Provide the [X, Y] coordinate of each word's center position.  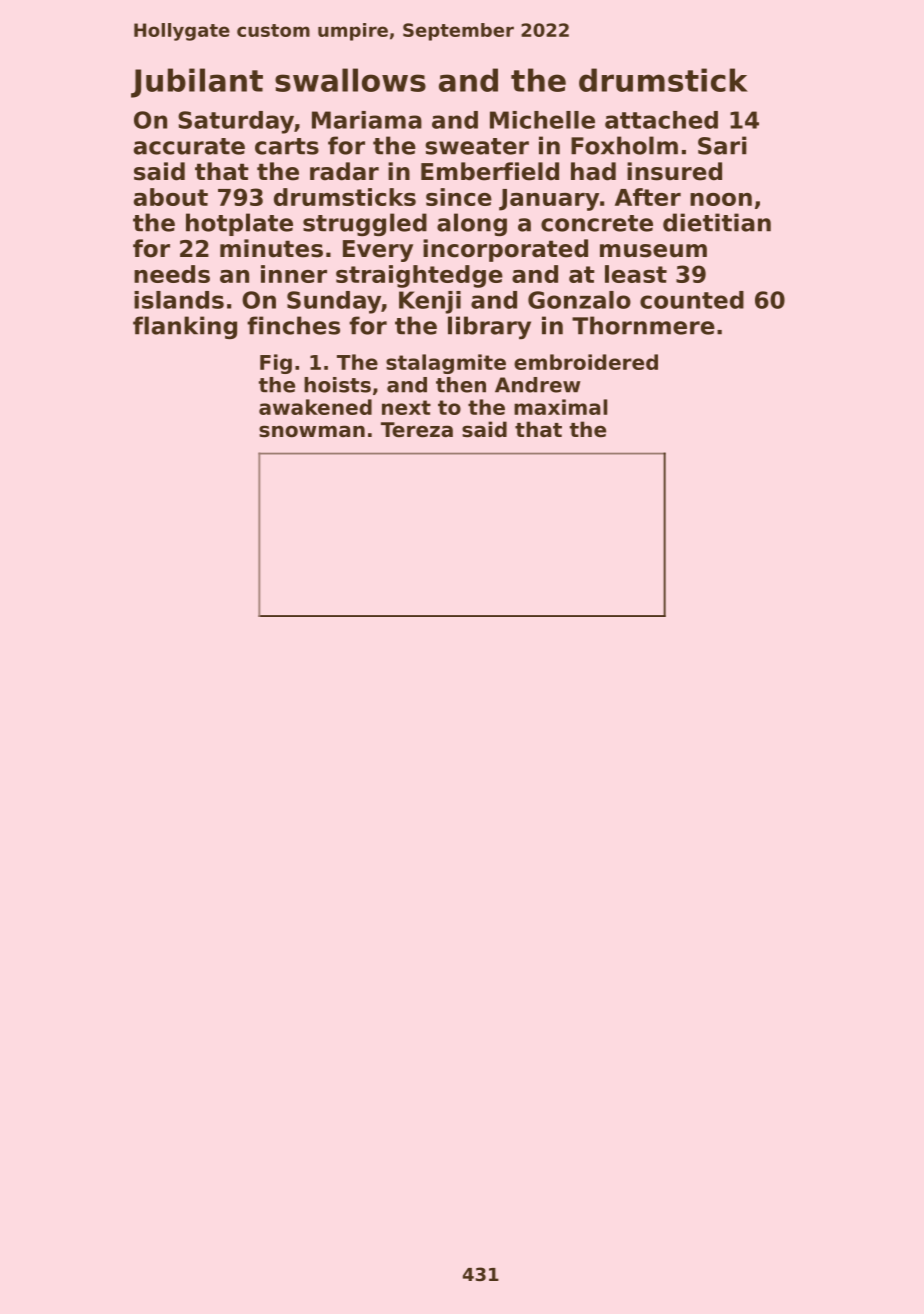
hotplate [239, 224]
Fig [276, 364]
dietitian [717, 222]
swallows [350, 80]
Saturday [236, 122]
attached [661, 120]
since [459, 197]
